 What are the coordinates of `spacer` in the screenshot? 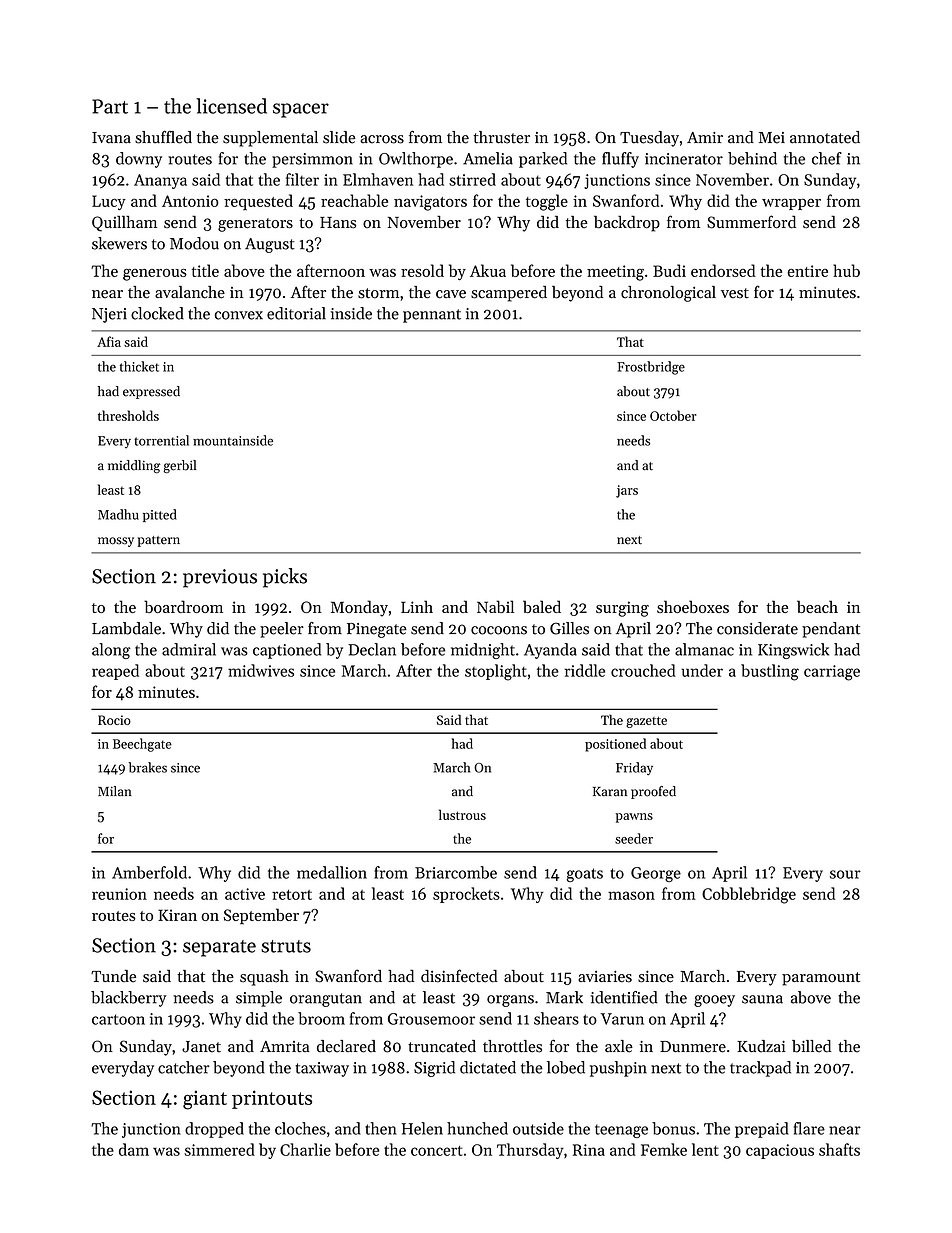 It's located at (301, 110).
